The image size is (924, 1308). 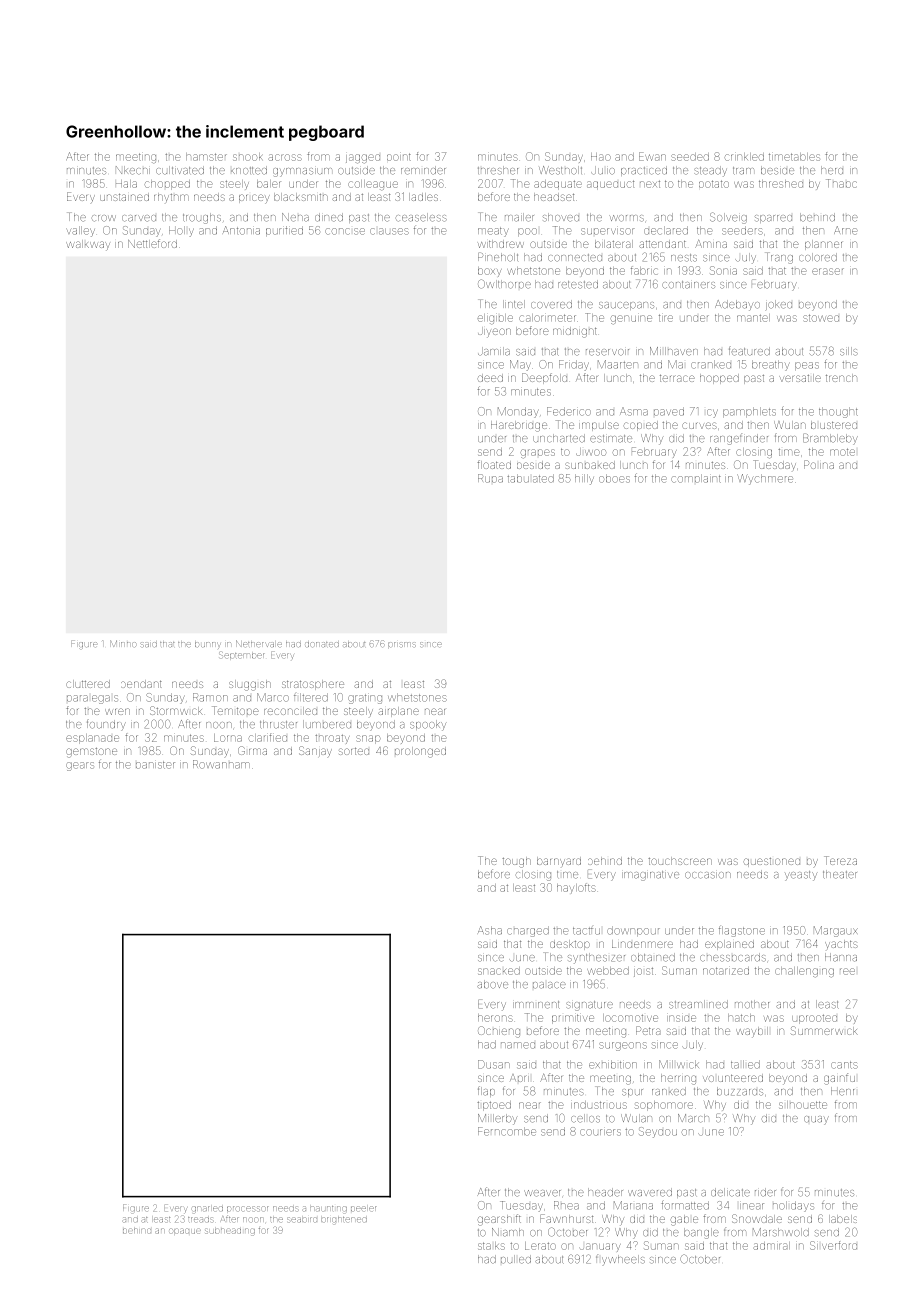 I want to click on notarized, so click(x=726, y=971).
